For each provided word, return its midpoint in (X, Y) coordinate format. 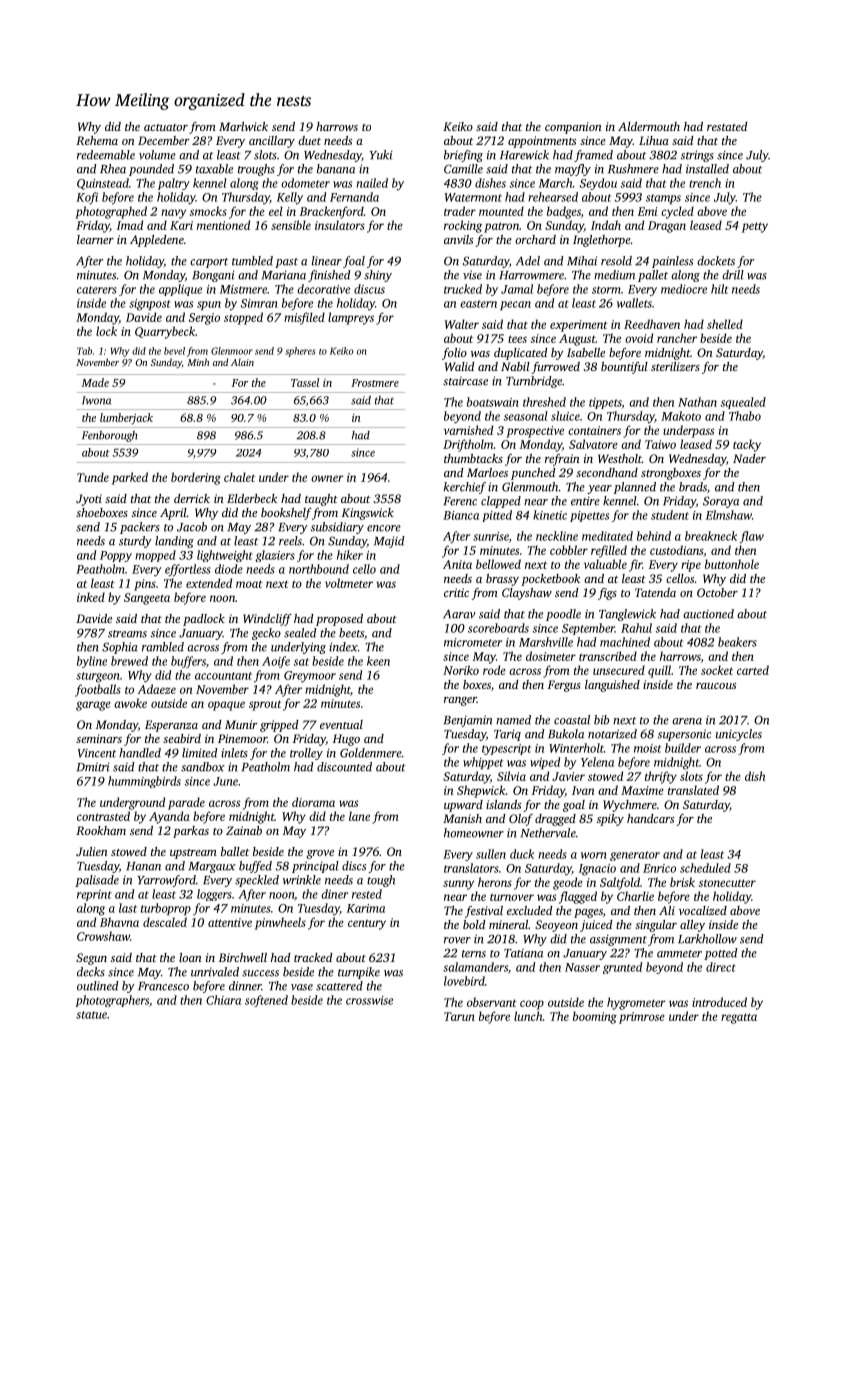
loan (190, 957)
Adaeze (157, 689)
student (670, 515)
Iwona (96, 400)
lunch (528, 1016)
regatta (739, 1018)
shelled (725, 324)
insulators (340, 225)
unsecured (619, 670)
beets (351, 633)
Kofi (87, 198)
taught (321, 500)
